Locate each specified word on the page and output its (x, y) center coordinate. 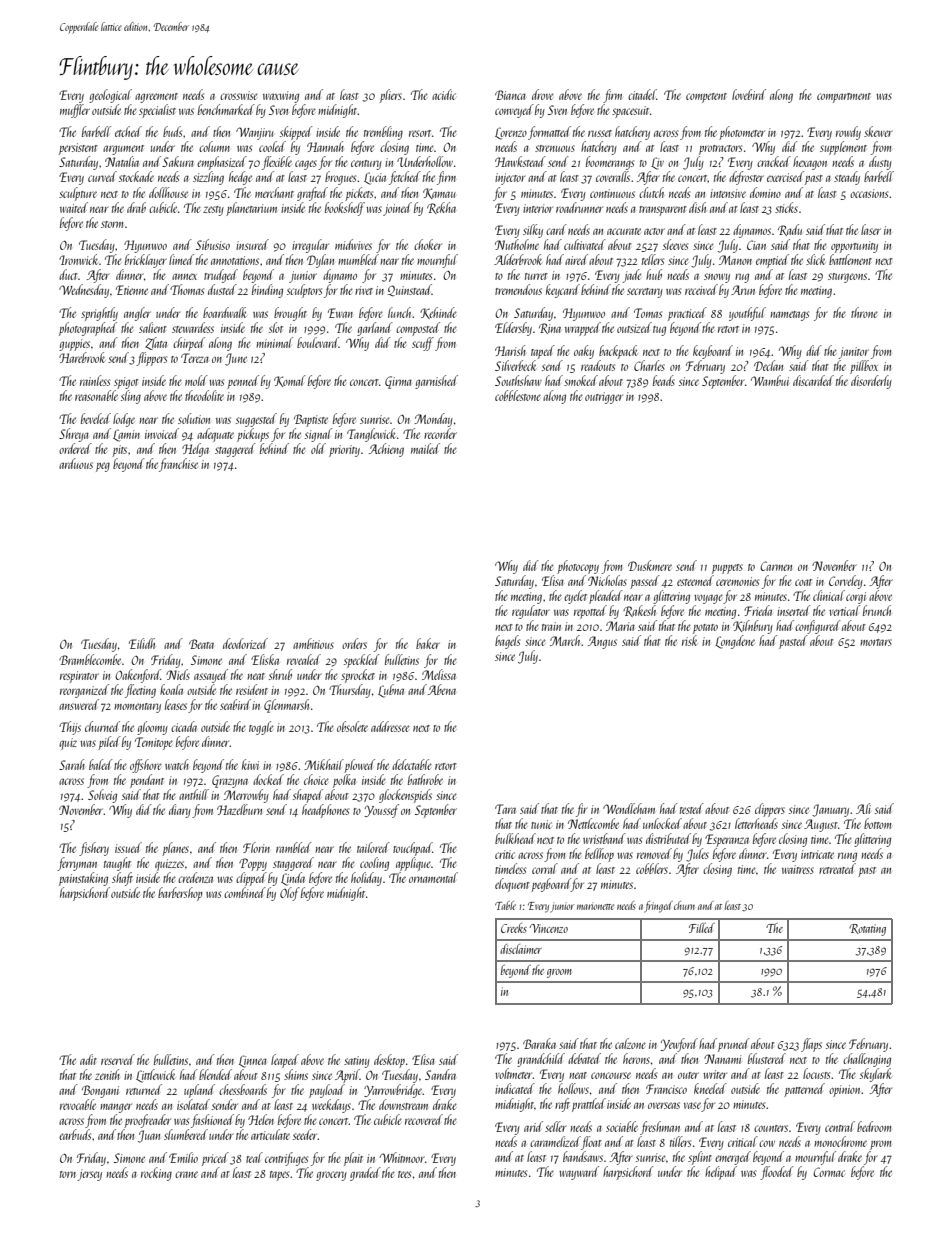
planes (175, 849)
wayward (579, 1173)
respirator (79, 677)
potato (705, 629)
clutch (651, 192)
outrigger (604, 398)
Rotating (867, 930)
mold (196, 380)
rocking (156, 1174)
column (214, 146)
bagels (507, 642)
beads (664, 380)
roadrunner (579, 207)
